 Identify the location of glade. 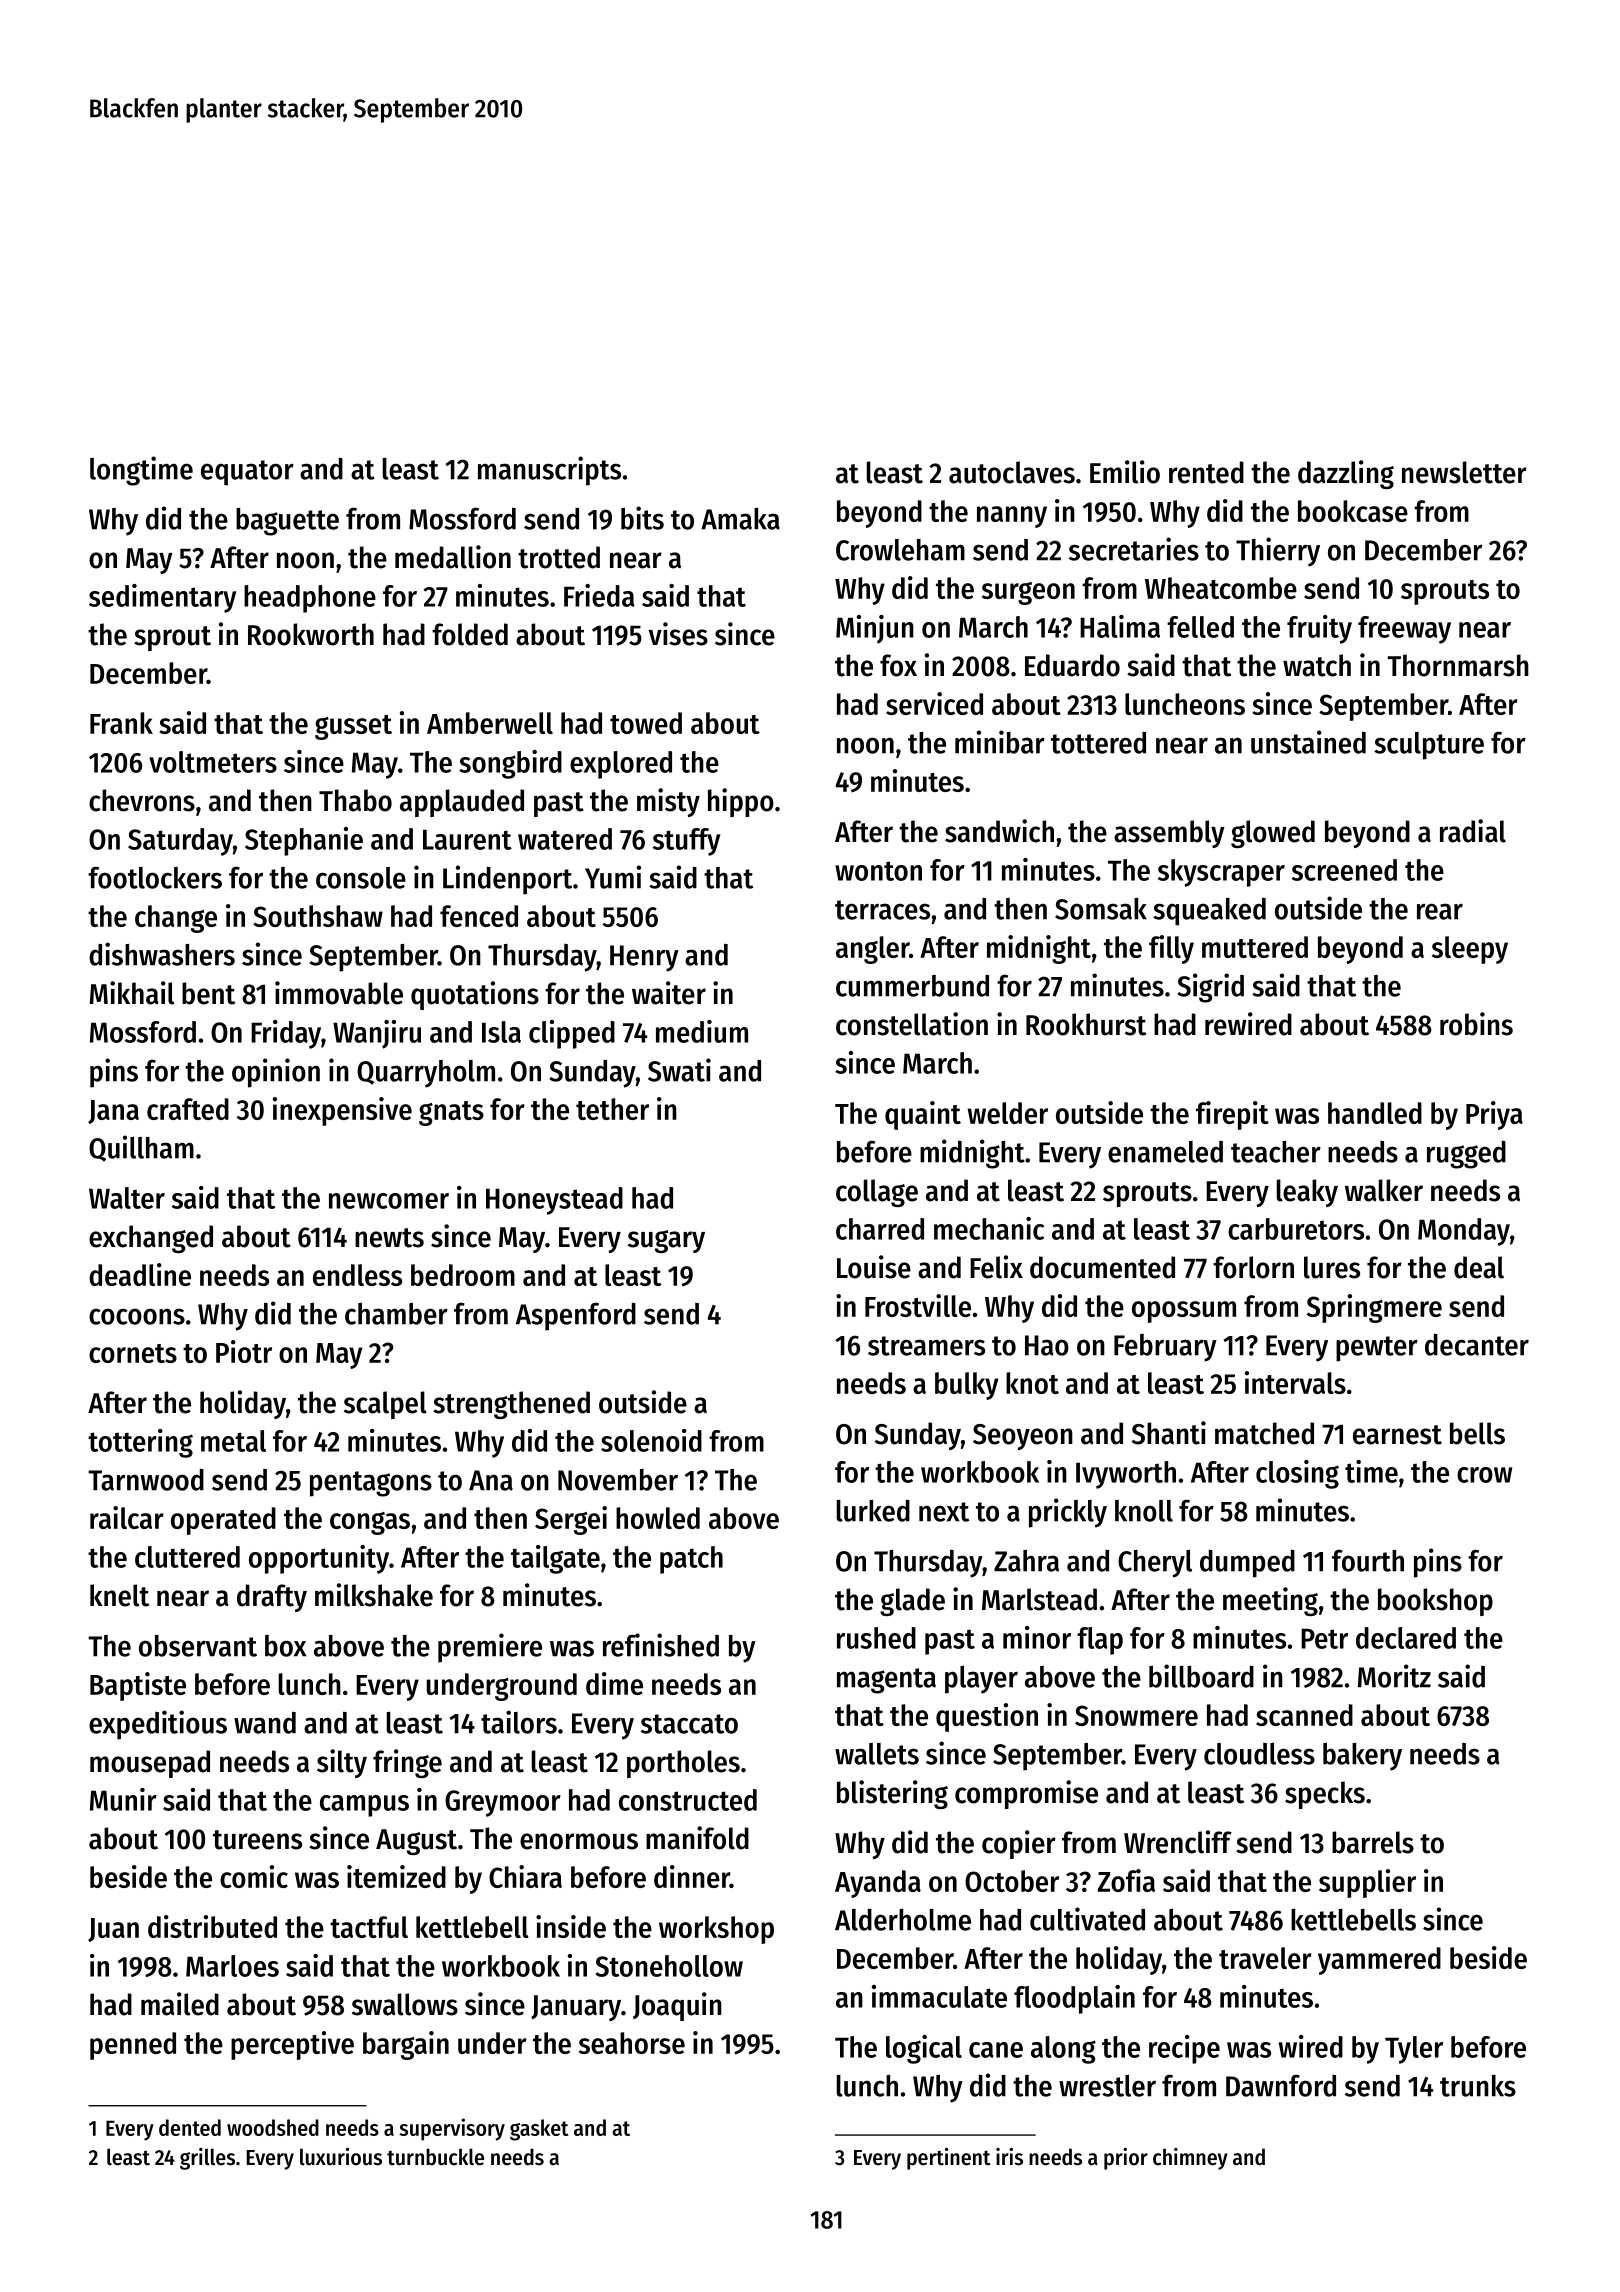
(912, 1602).
